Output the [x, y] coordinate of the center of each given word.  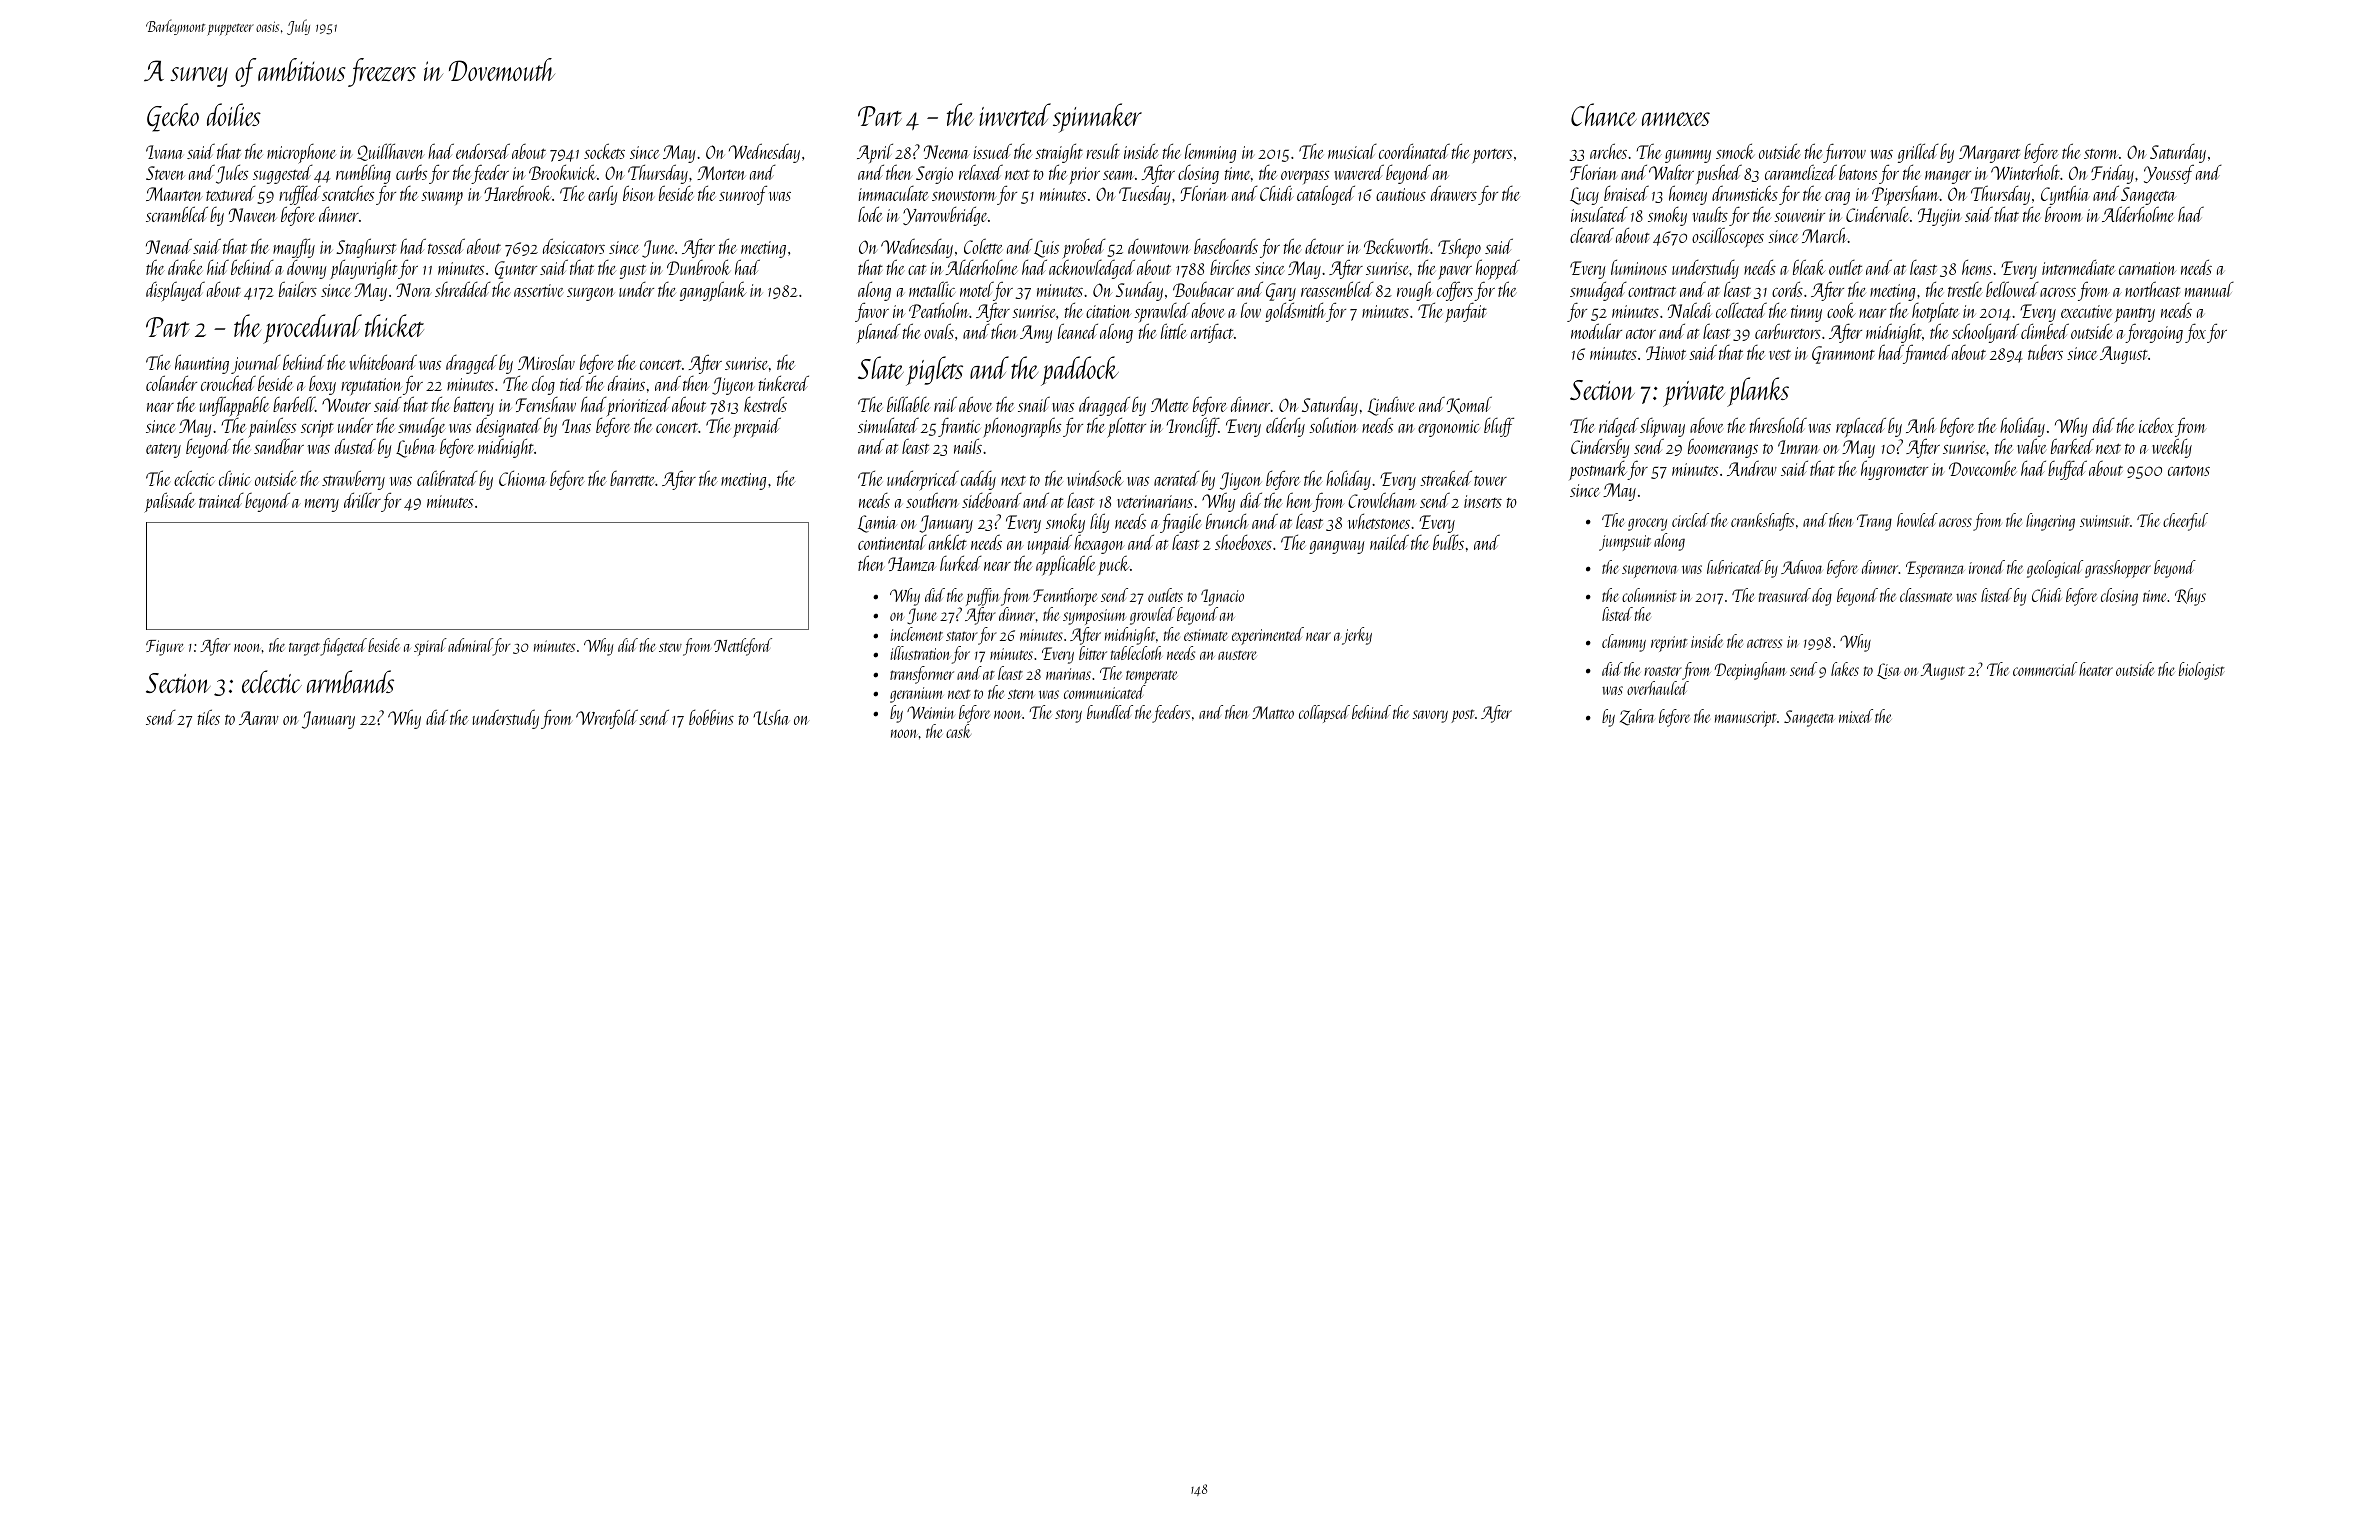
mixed [1856, 716]
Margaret [1989, 154]
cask [958, 731]
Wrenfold [607, 719]
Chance [1604, 114]
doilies [234, 114]
